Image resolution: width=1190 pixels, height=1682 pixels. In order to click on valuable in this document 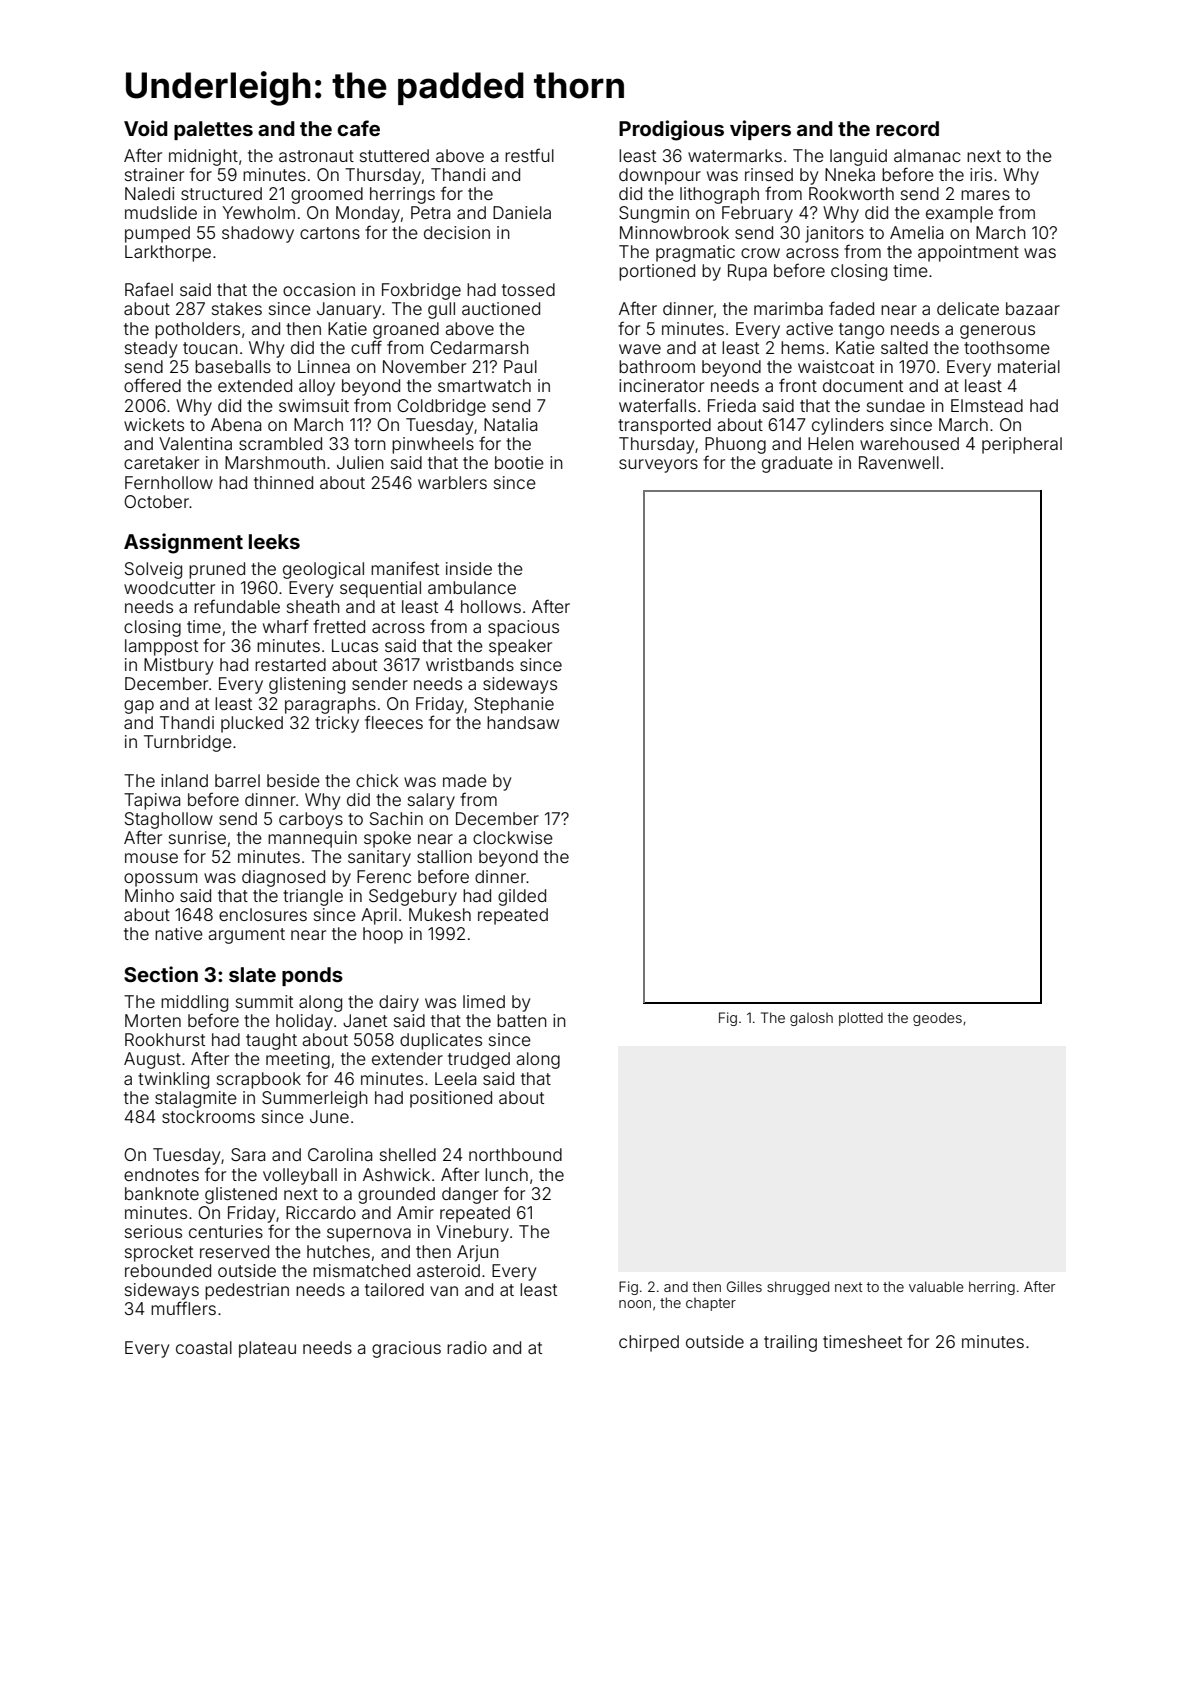, I will do `click(936, 1286)`.
